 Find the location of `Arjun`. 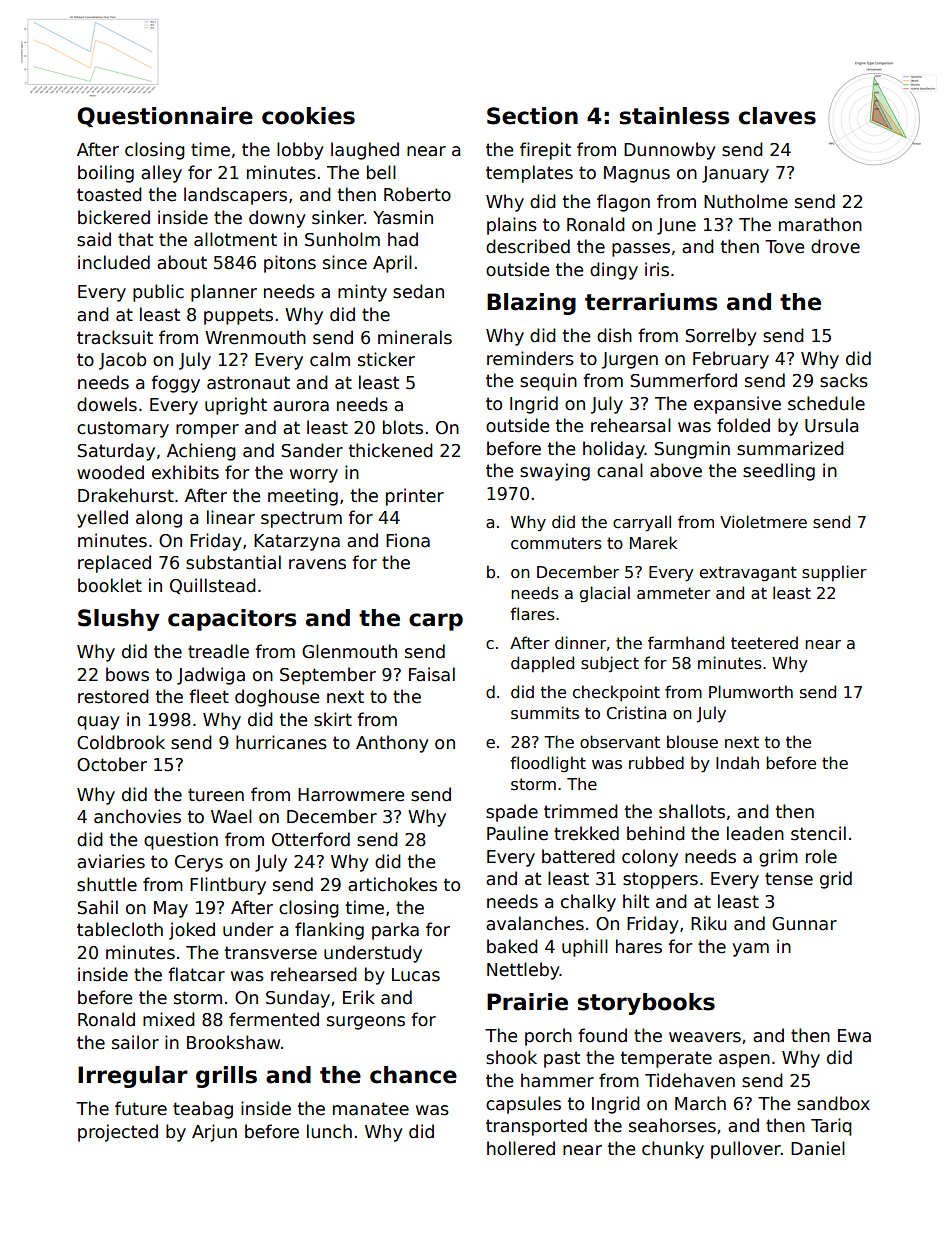

Arjun is located at coordinates (214, 1133).
